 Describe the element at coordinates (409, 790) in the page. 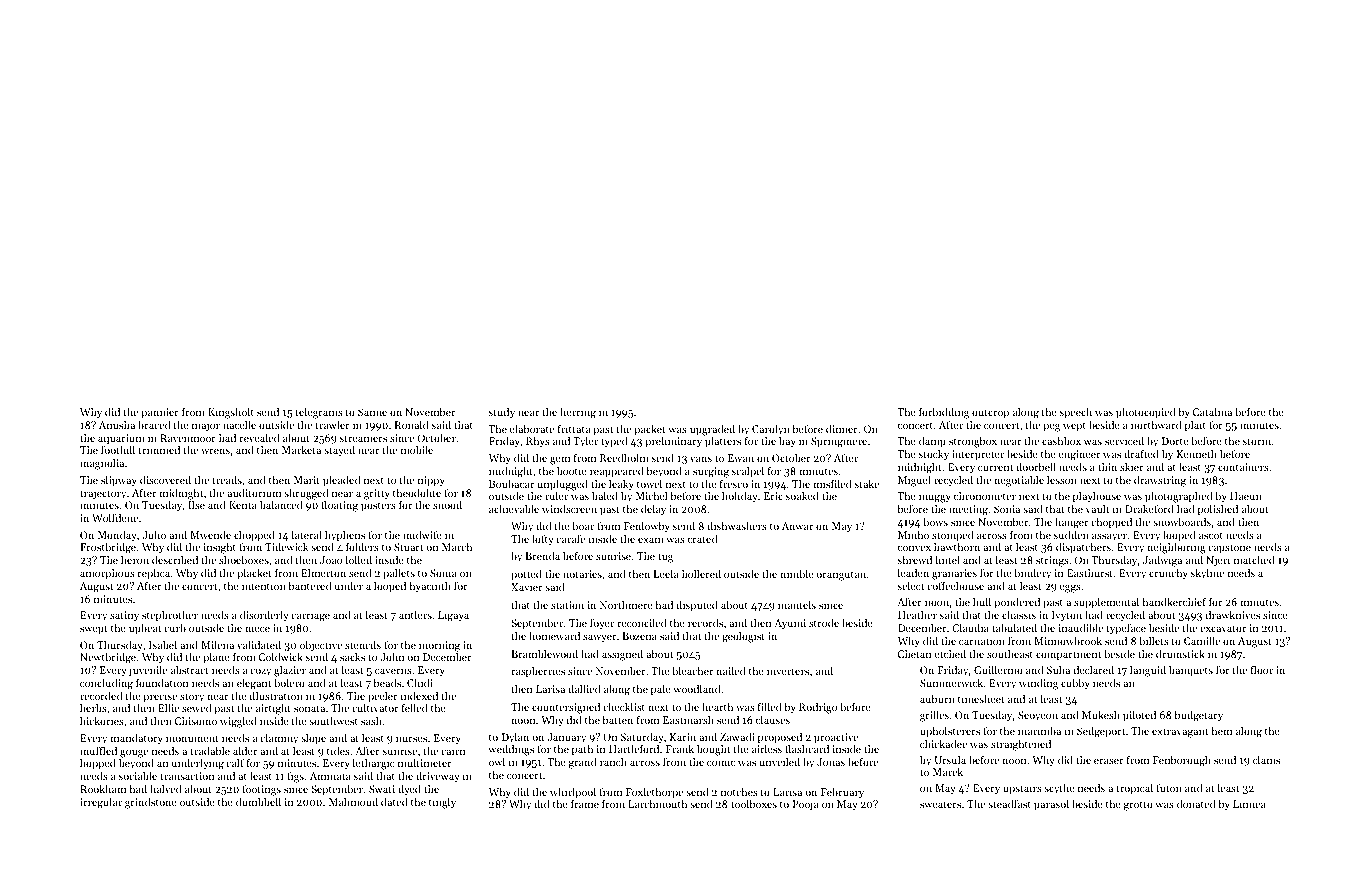

I see `dyed` at that location.
